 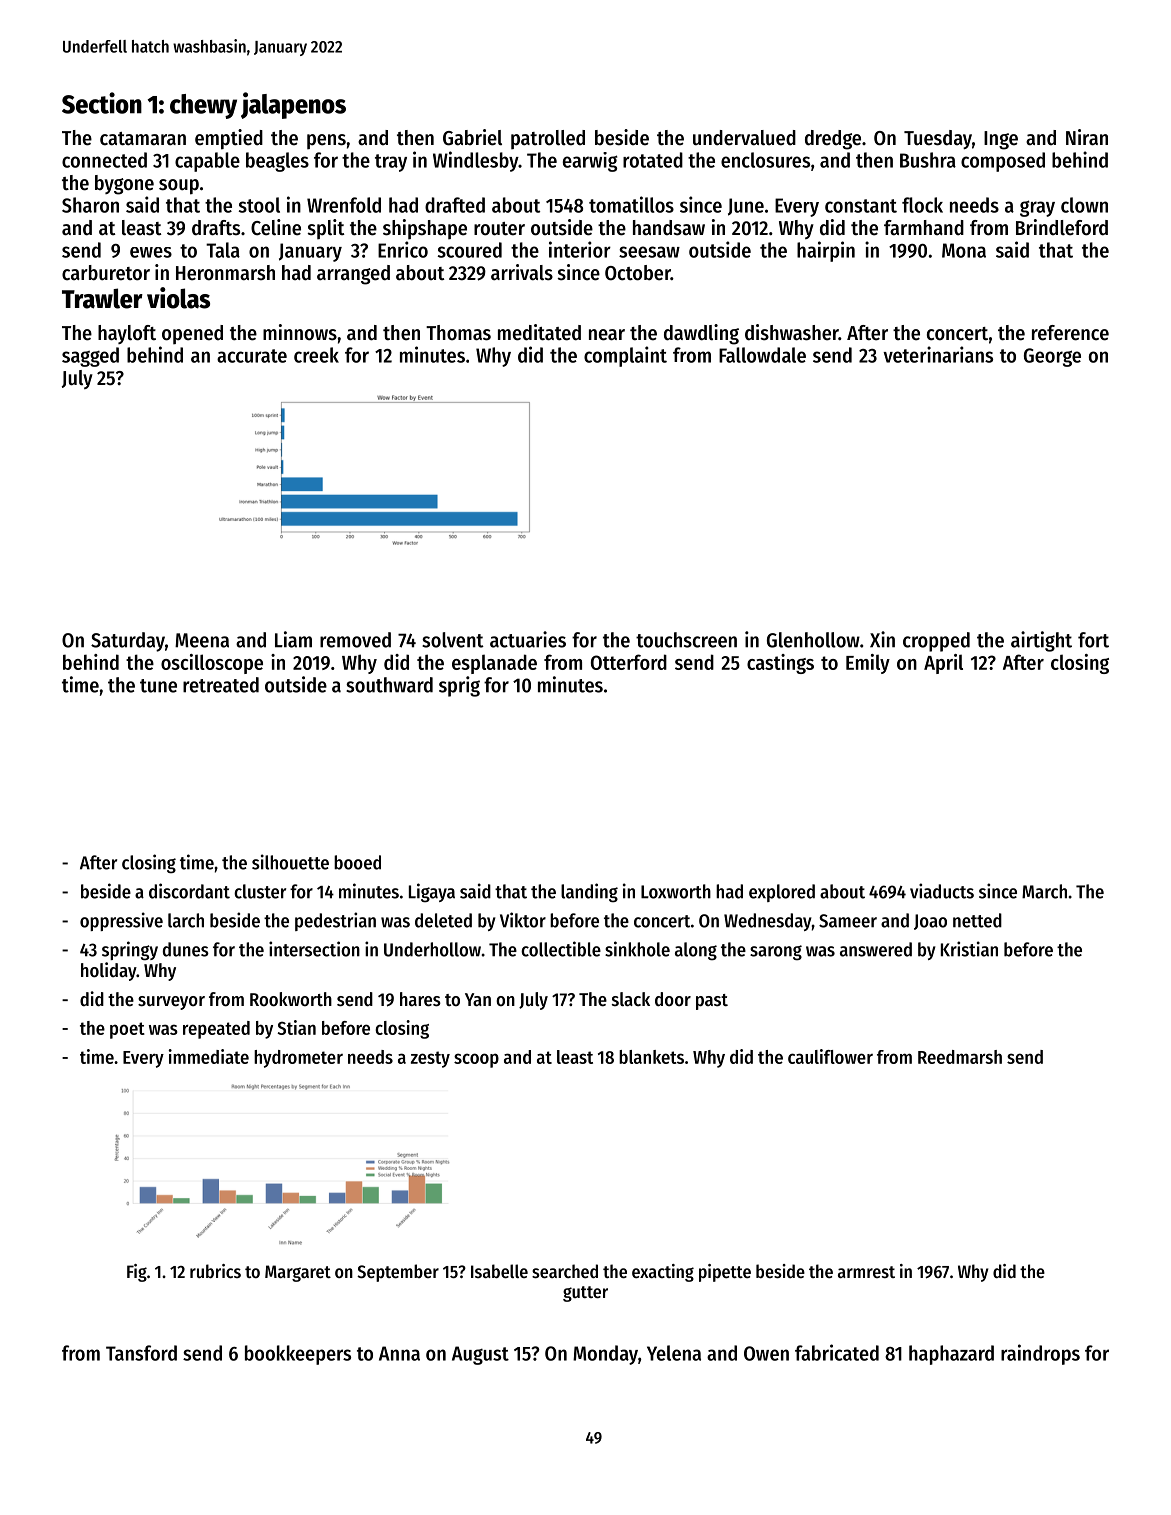 I want to click on sagged, so click(x=90, y=357).
